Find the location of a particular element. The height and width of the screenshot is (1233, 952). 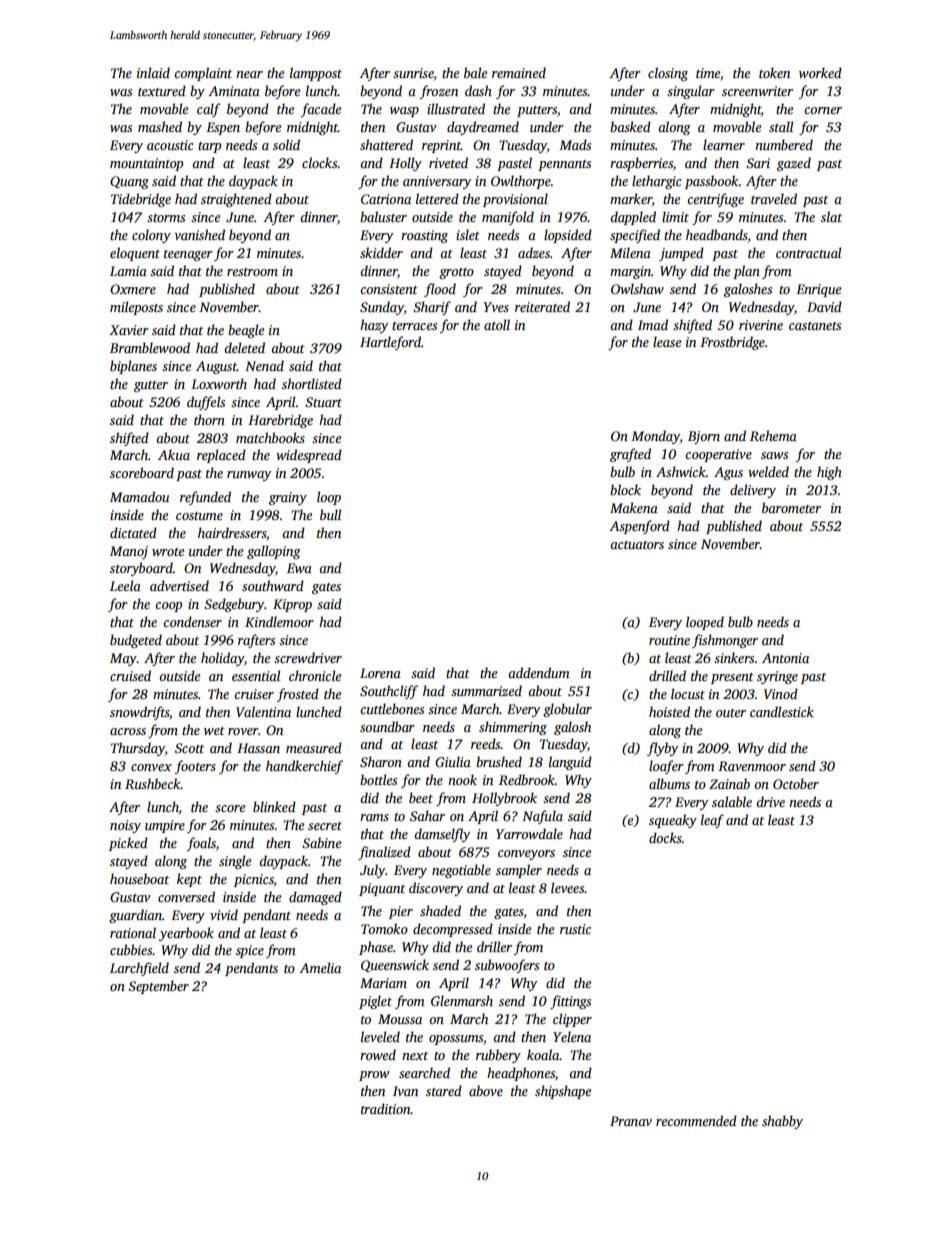

docks is located at coordinates (665, 837).
